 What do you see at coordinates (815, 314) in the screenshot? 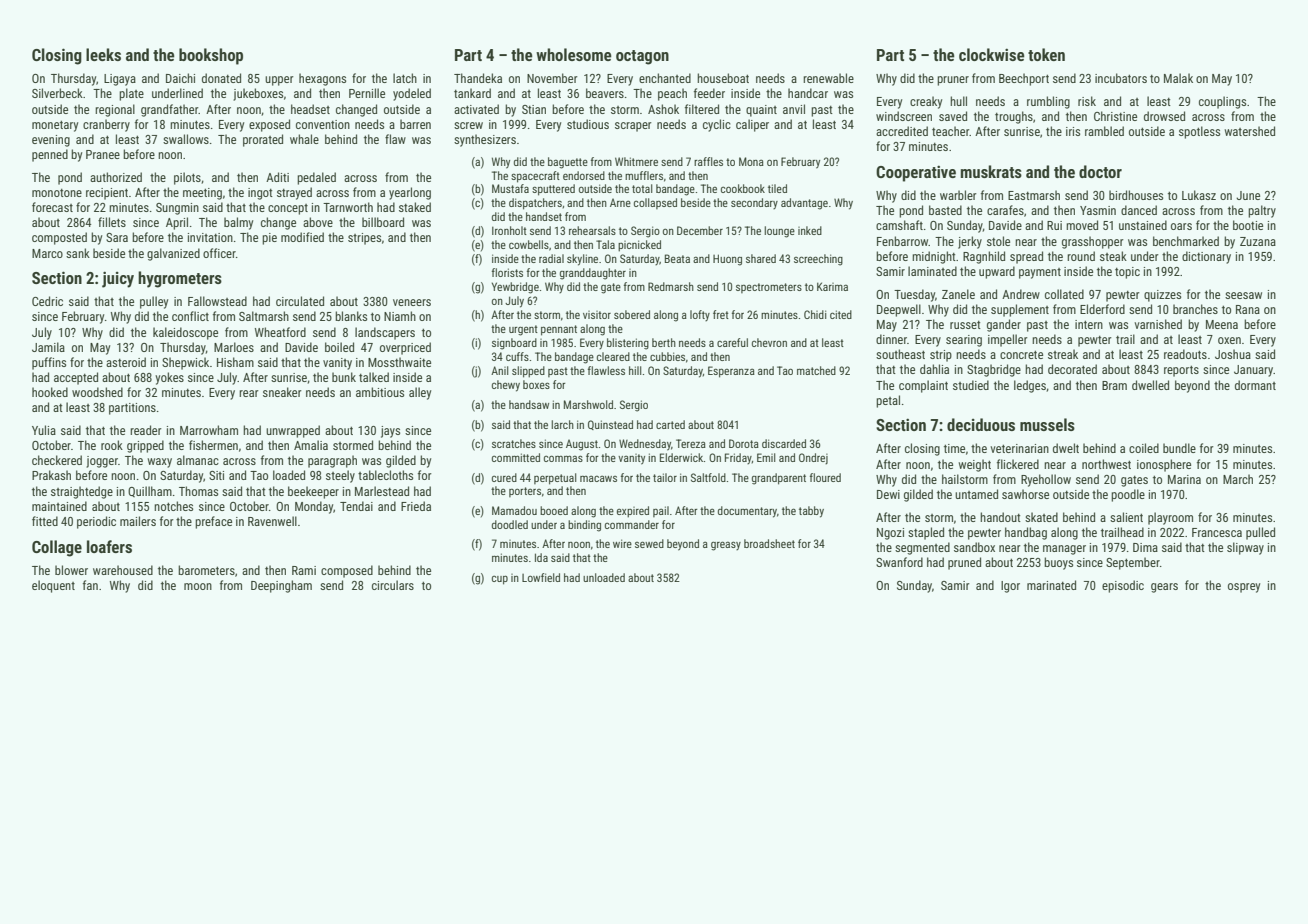
I see `Chidi` at bounding box center [815, 314].
